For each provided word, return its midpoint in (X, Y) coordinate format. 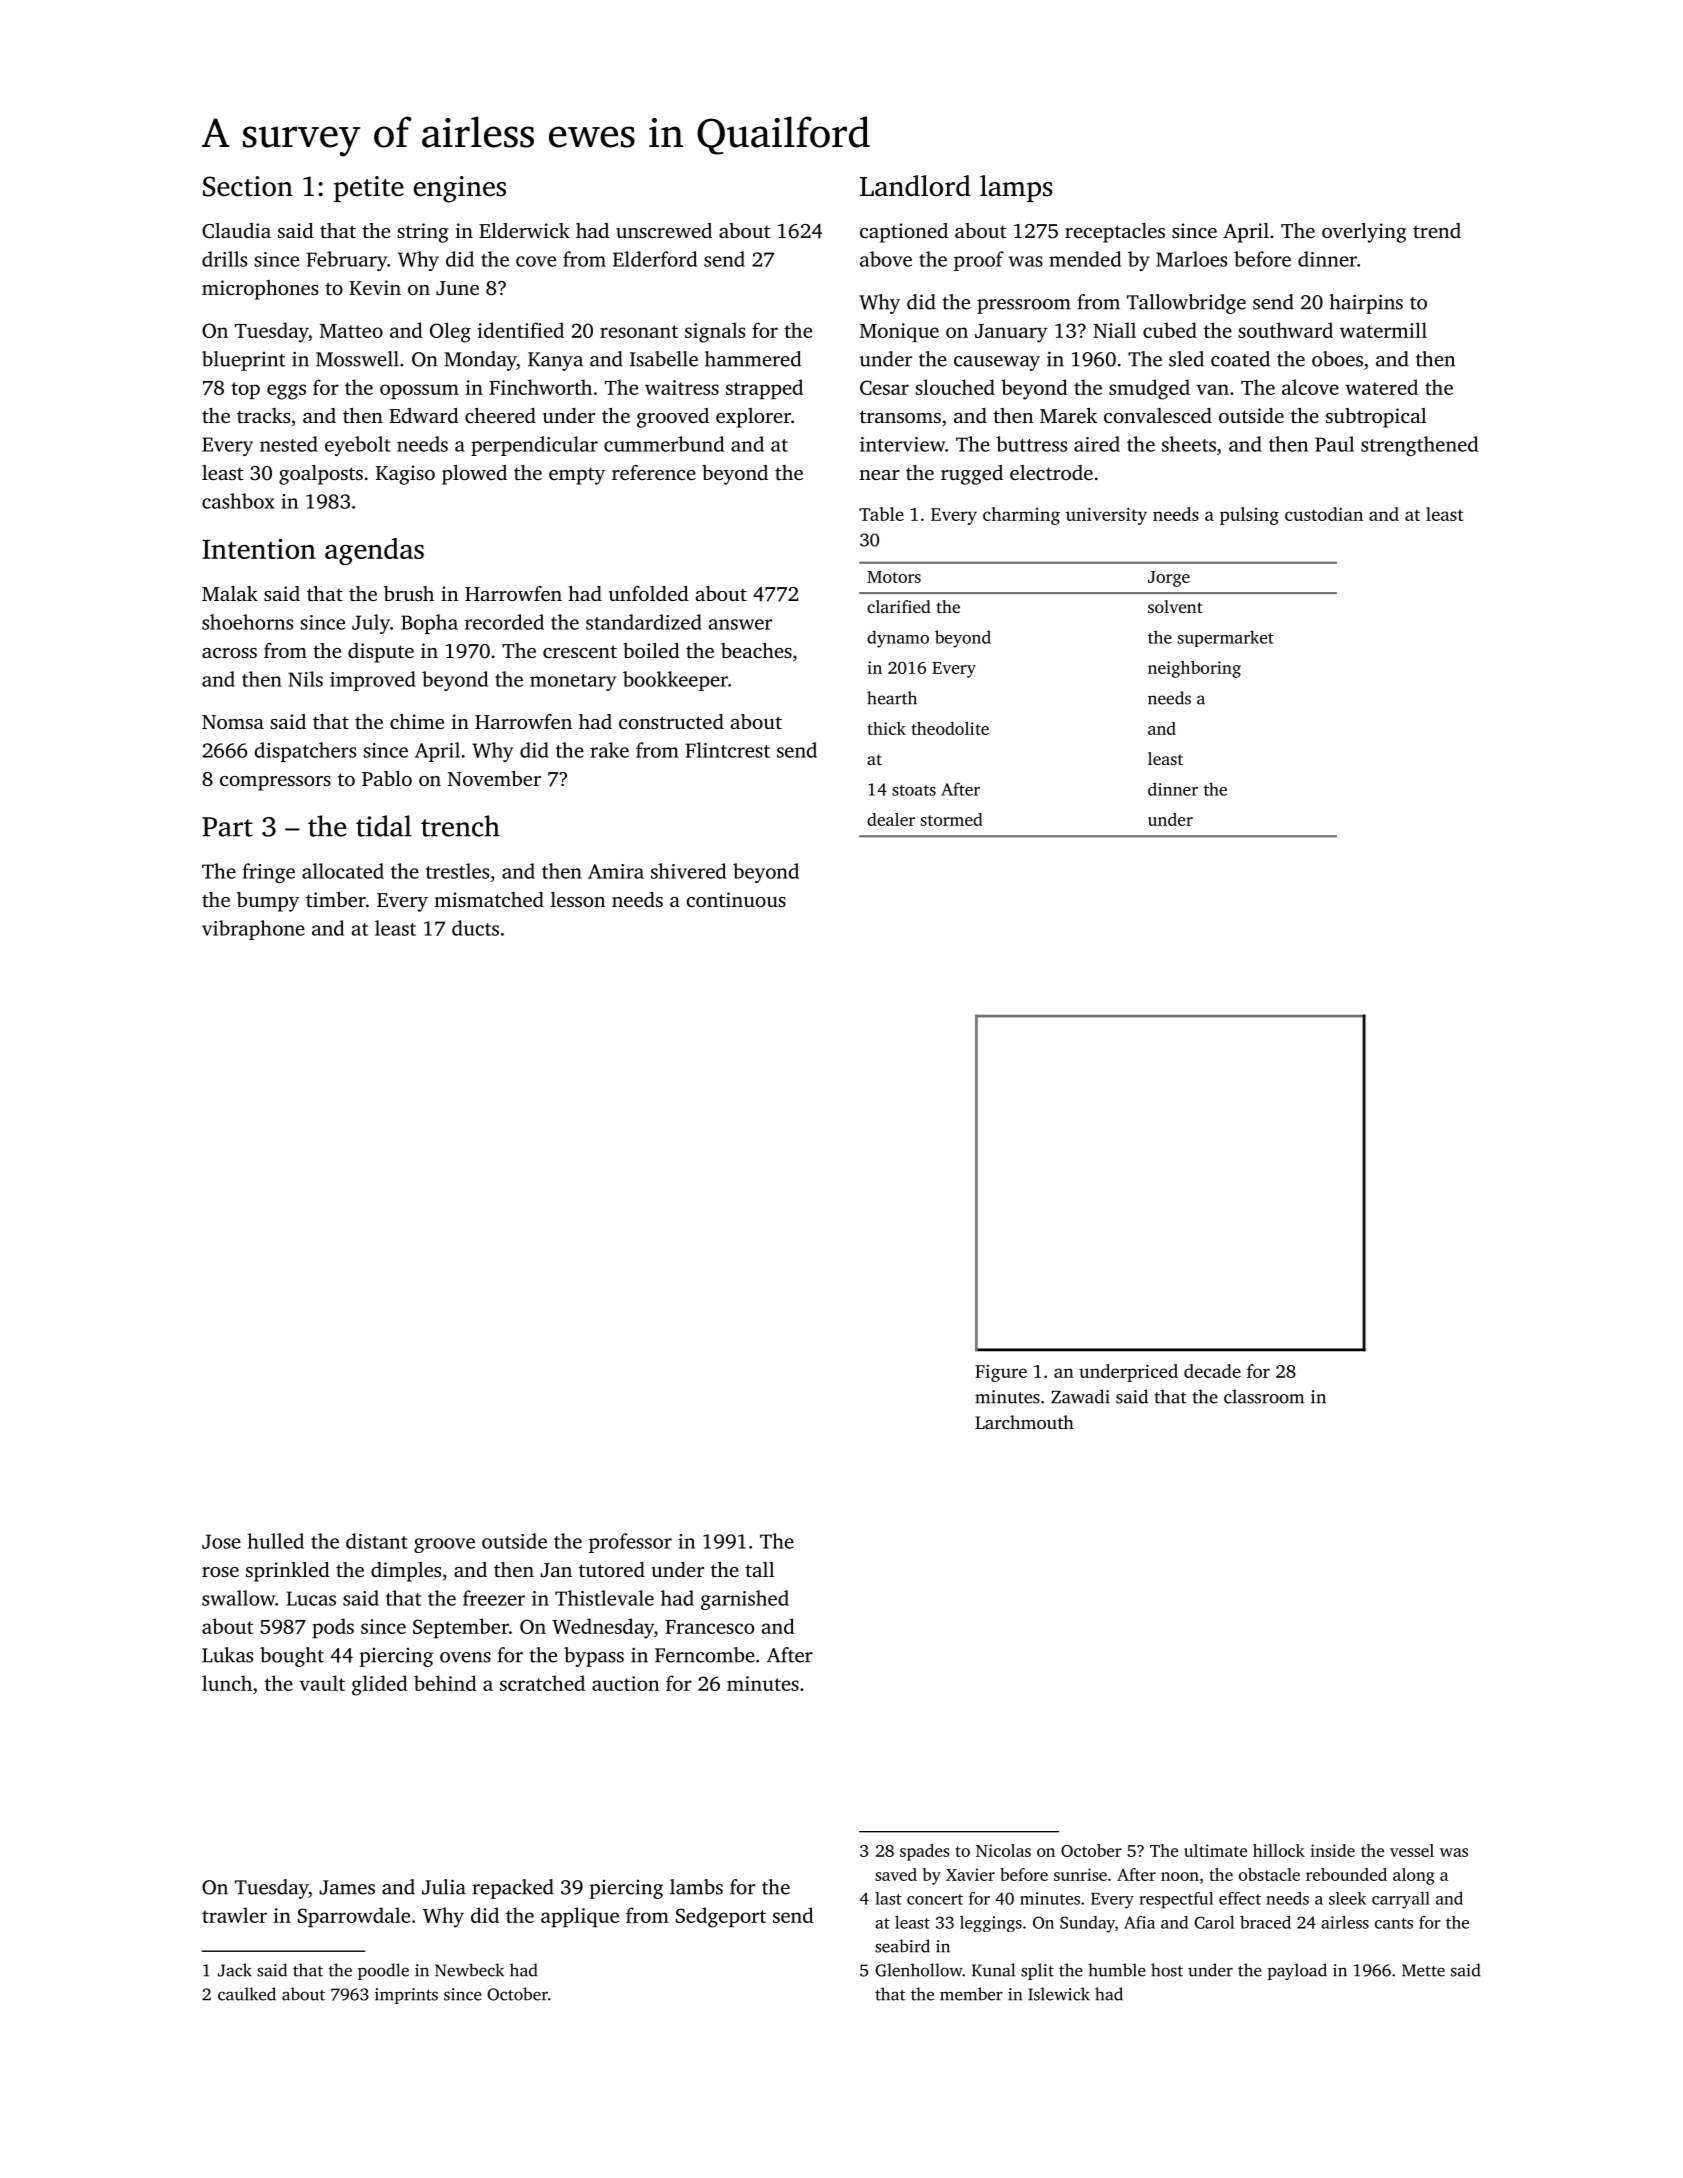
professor (630, 1543)
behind (445, 1683)
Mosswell (357, 359)
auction (625, 1683)
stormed (952, 819)
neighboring (1194, 669)
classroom (1264, 1396)
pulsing (1249, 516)
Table (881, 514)
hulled (275, 1541)
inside (1332, 1850)
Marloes (1191, 259)
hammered (753, 359)
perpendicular (534, 446)
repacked (513, 1889)
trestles (457, 871)
